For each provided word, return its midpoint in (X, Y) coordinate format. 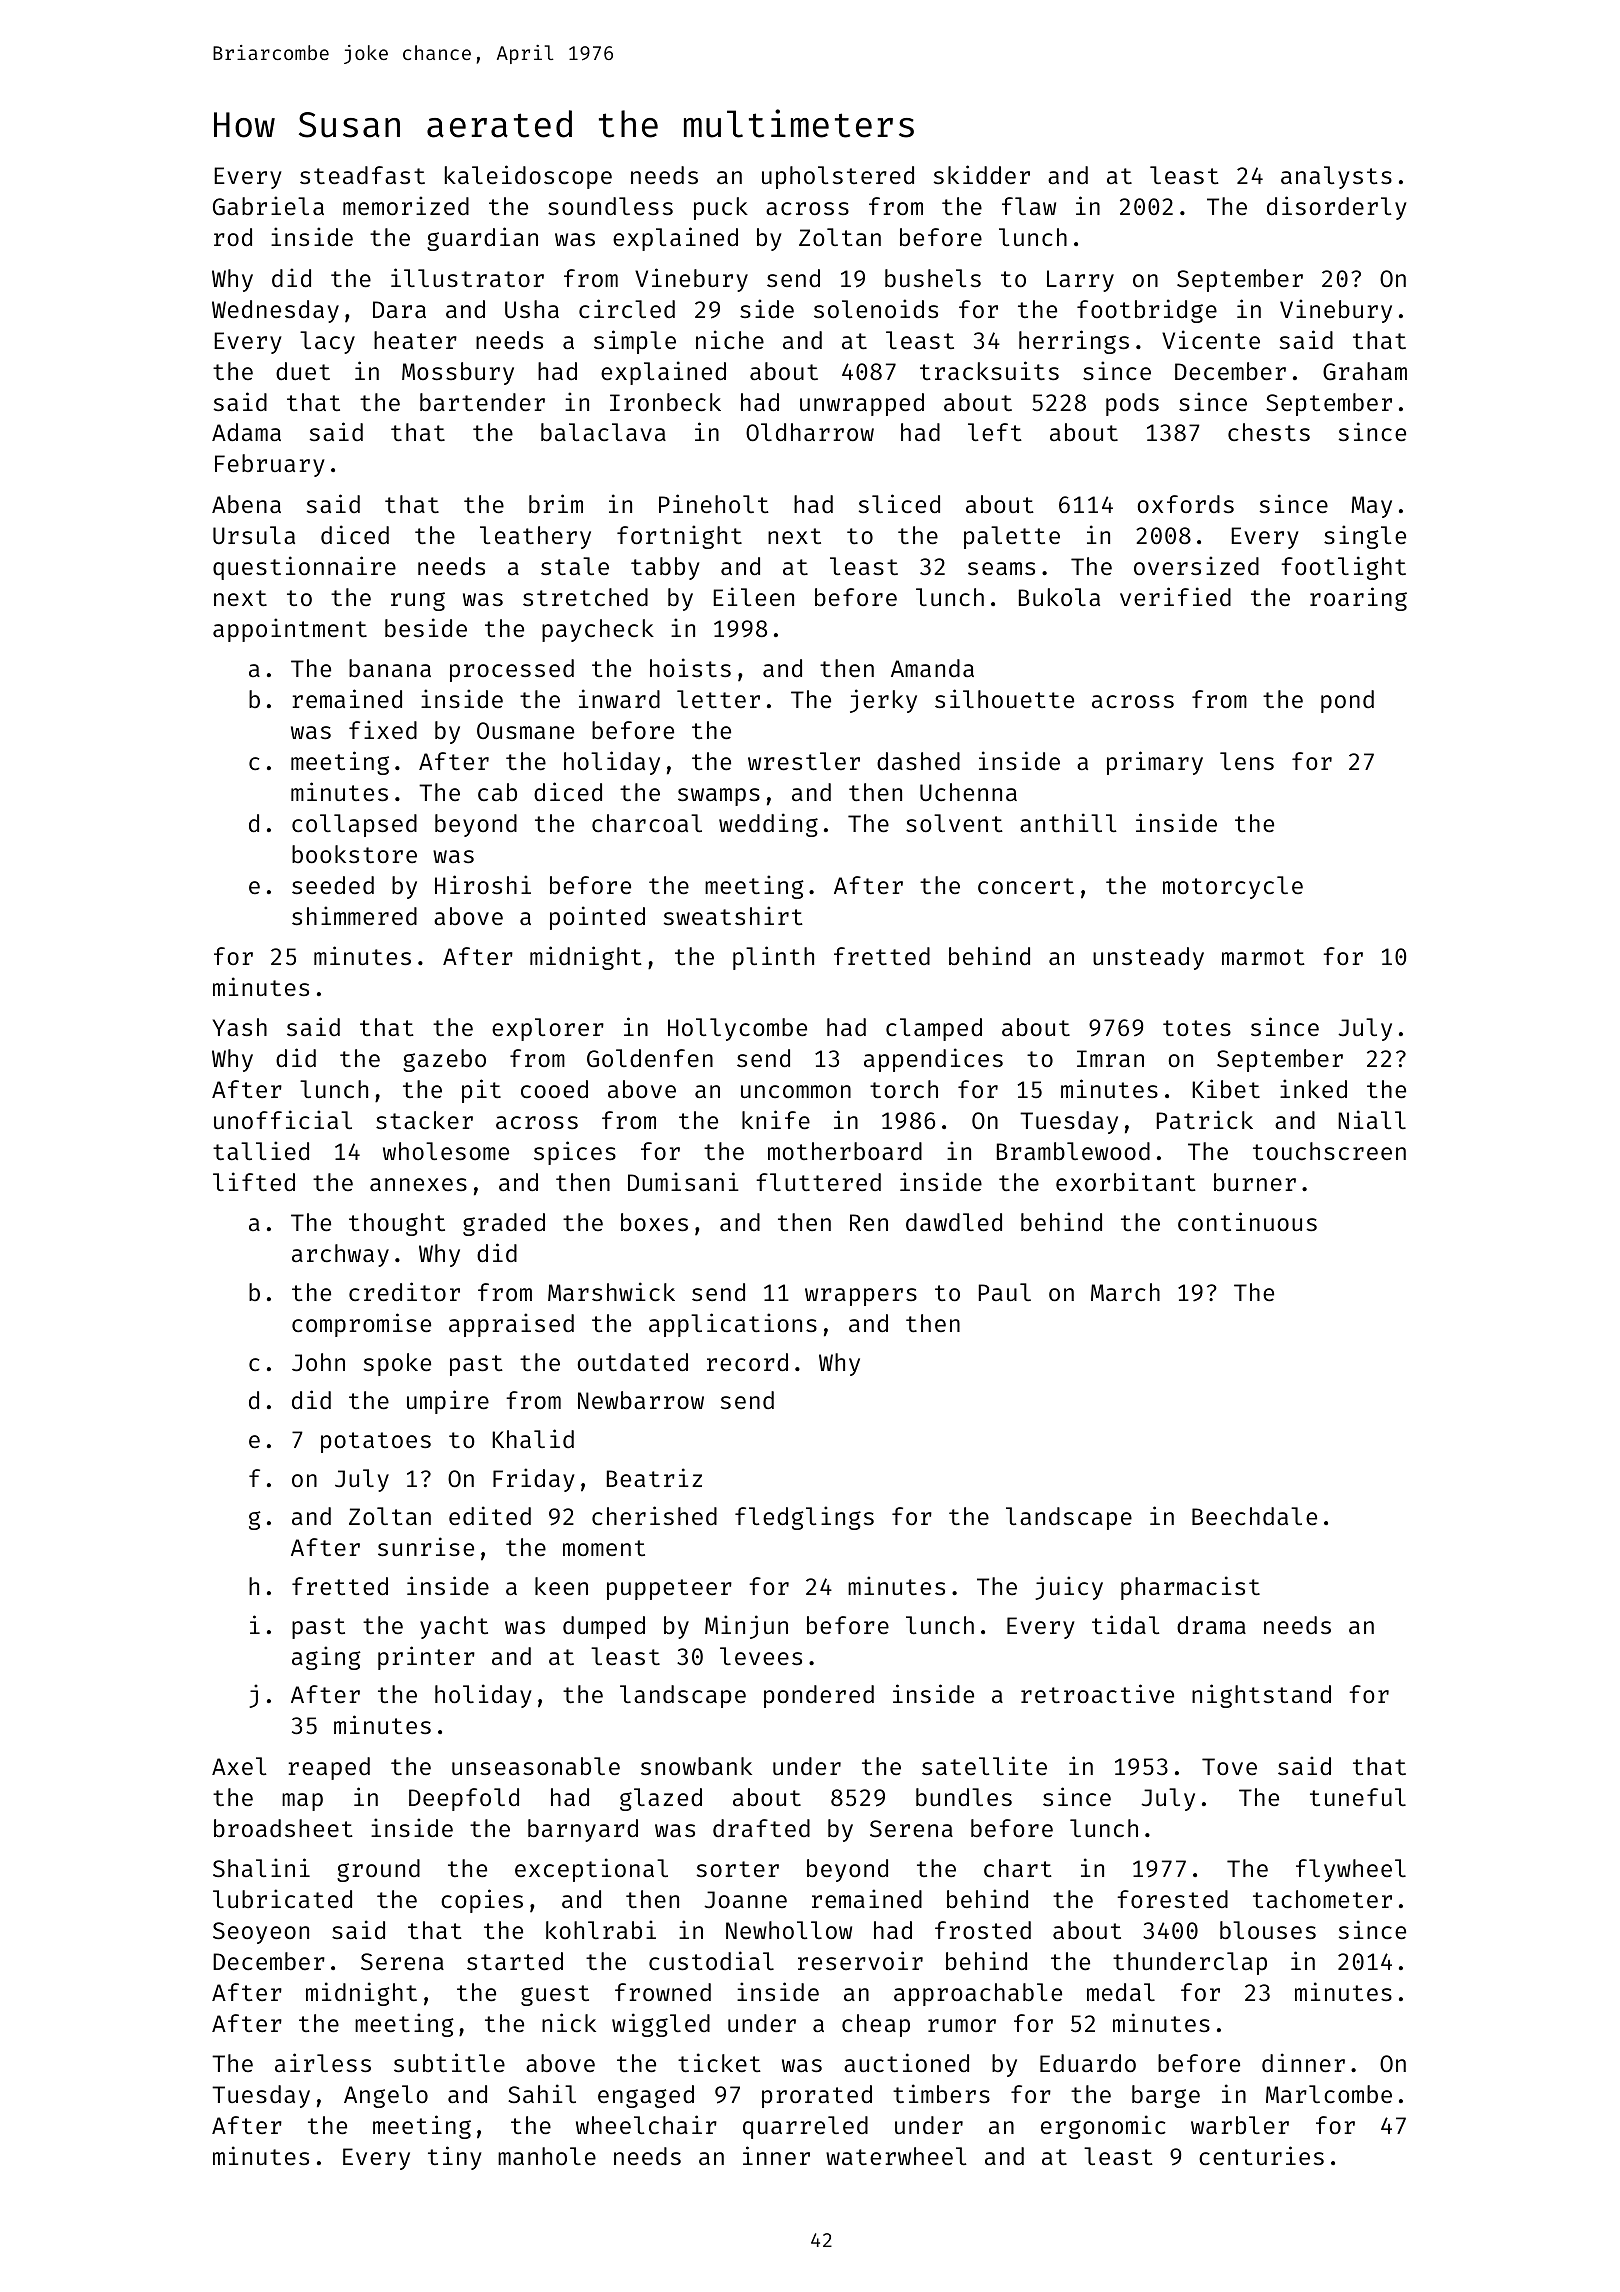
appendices (933, 1060)
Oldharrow (810, 432)
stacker (424, 1120)
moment (604, 1548)
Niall (1372, 1119)
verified (1175, 596)
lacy (327, 342)
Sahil (542, 2093)
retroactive (1097, 1693)
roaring (1358, 599)
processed (512, 670)
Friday (534, 1480)
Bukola (1059, 597)
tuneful (1358, 1797)
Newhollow (789, 1930)
